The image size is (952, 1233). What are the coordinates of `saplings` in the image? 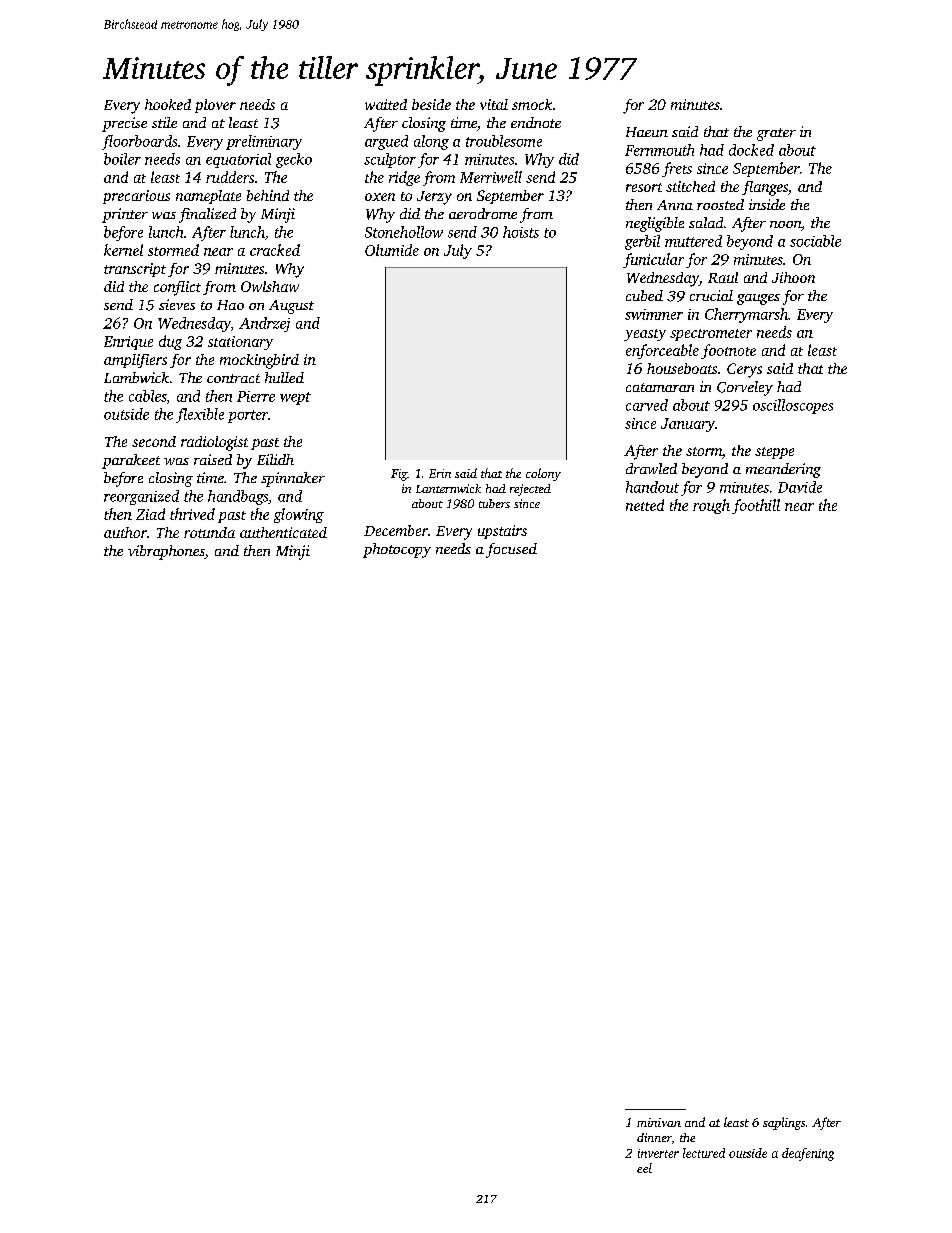 It's located at (784, 1123).
